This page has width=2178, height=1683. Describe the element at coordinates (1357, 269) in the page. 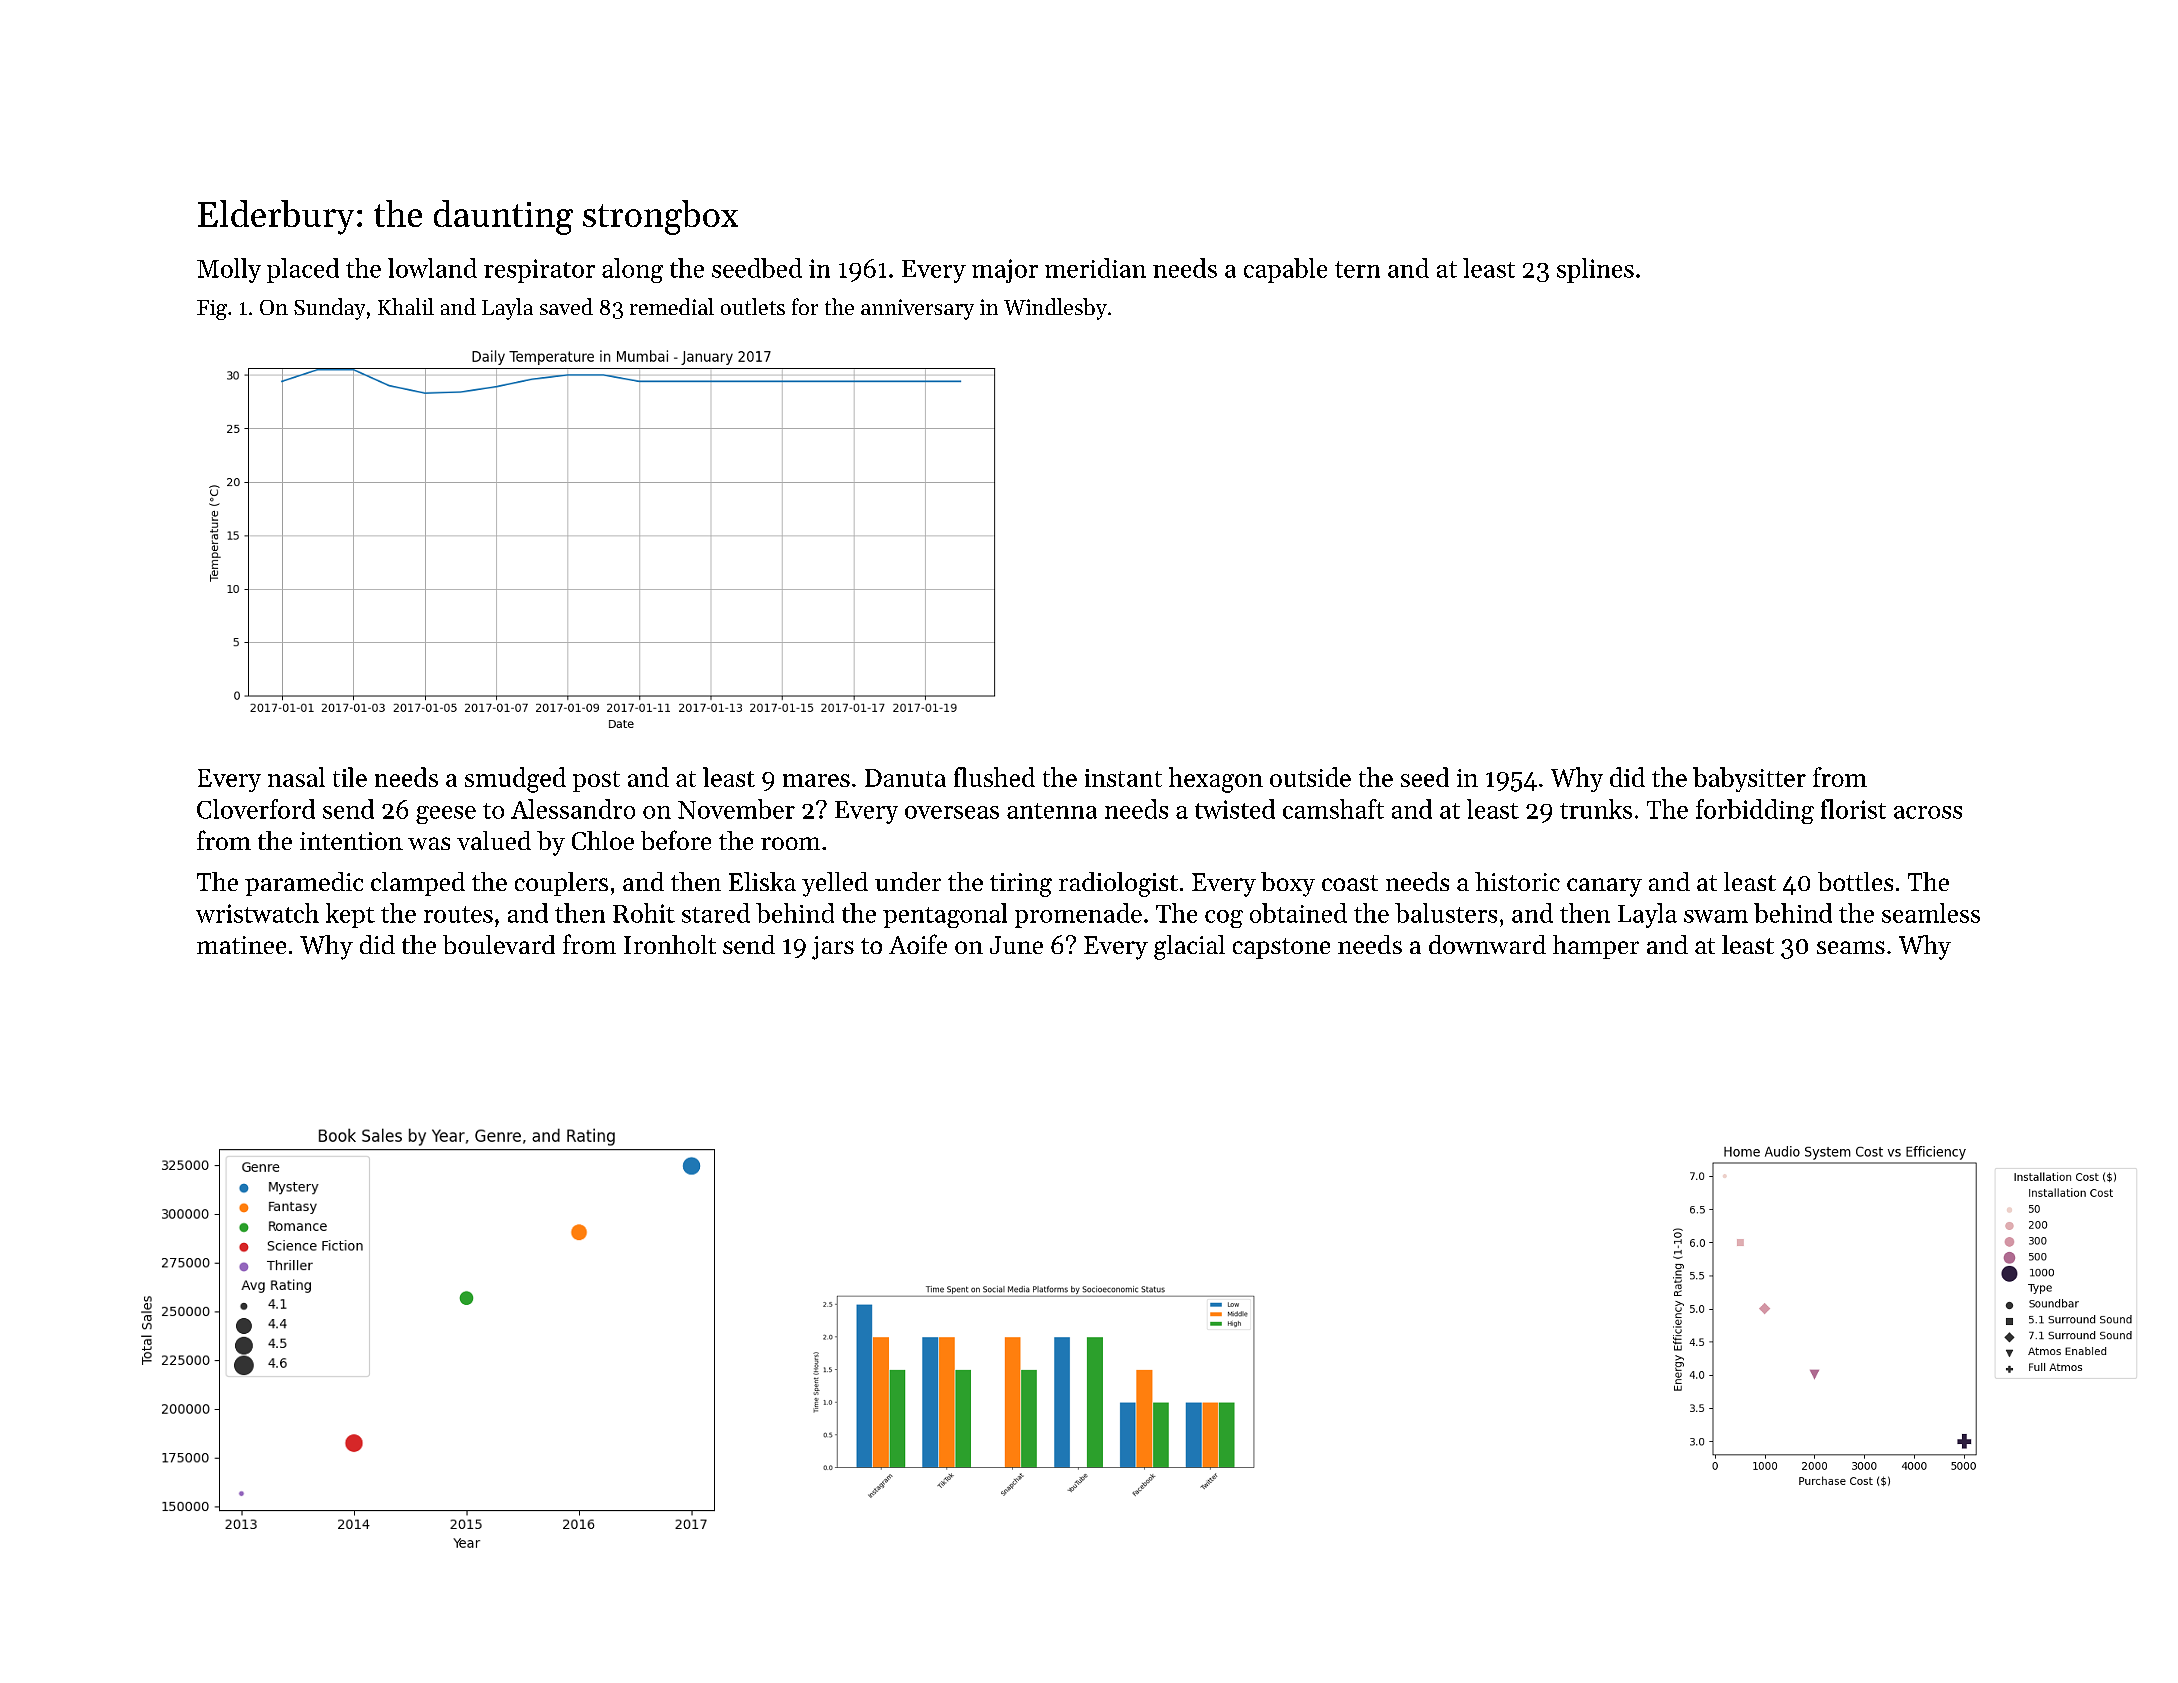

I see `tern` at that location.
